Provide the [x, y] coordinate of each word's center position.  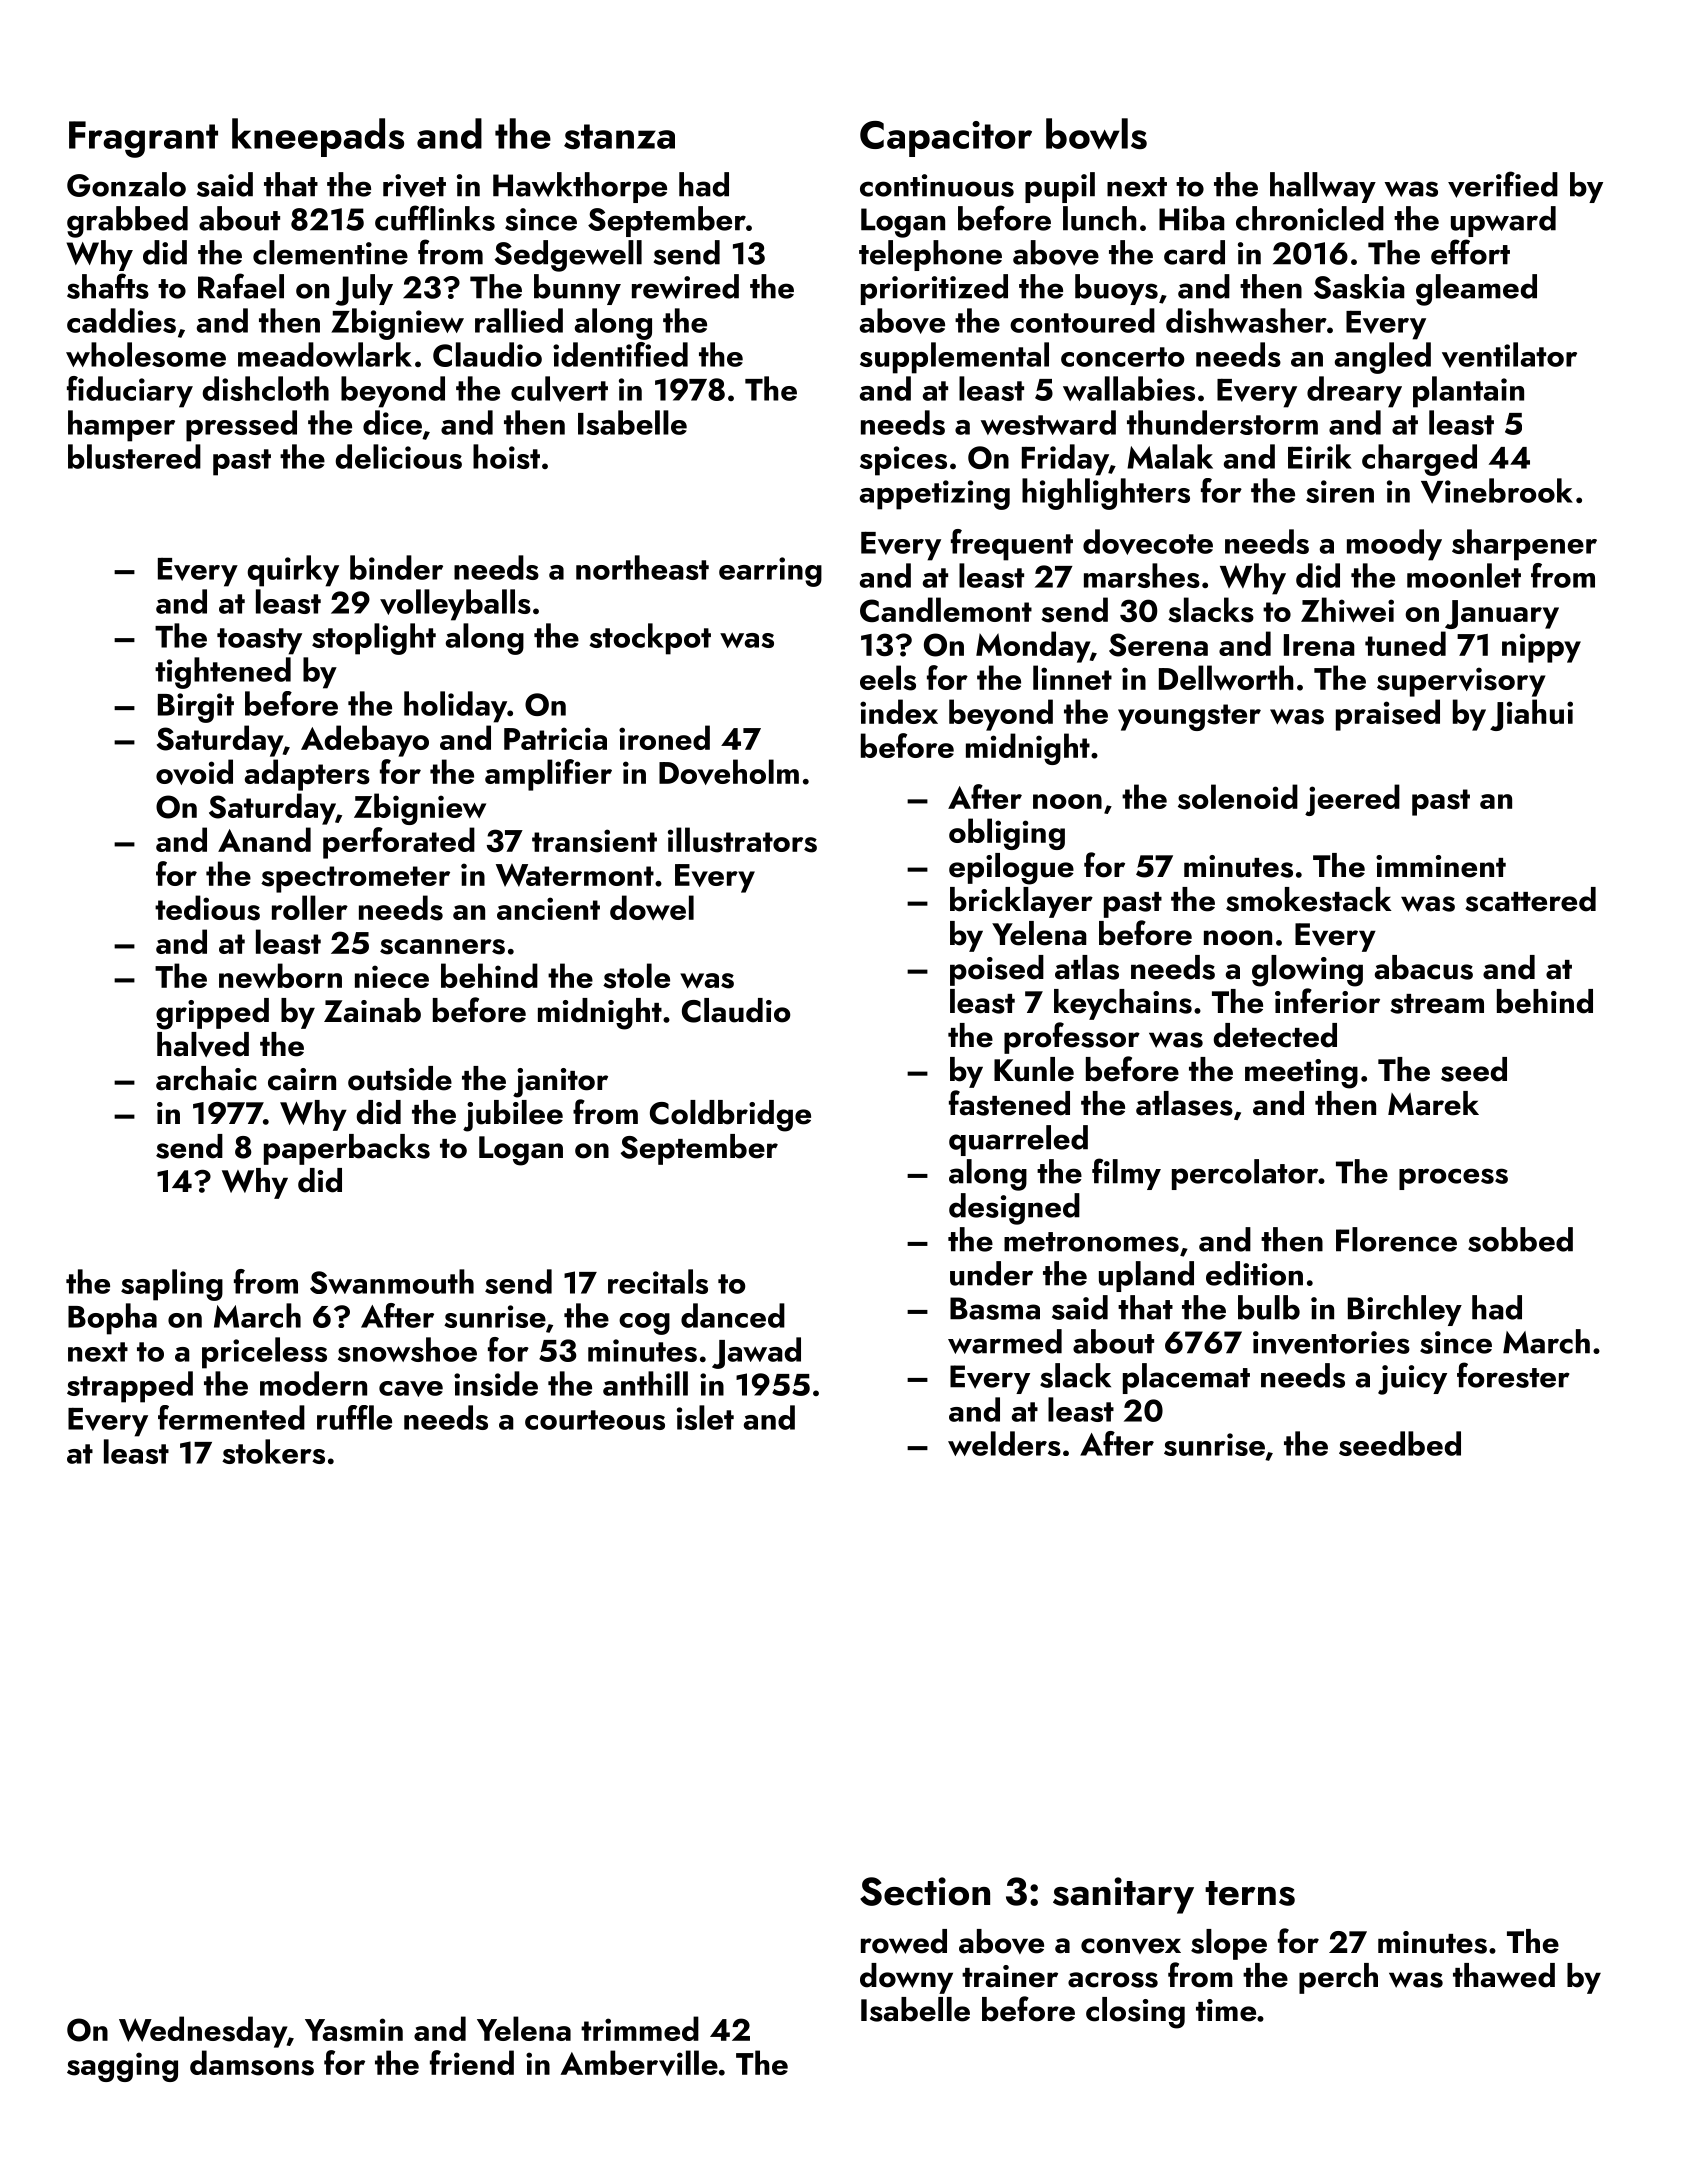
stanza [619, 136]
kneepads [318, 137]
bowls [1096, 133]
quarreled [1018, 1140]
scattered [1530, 899]
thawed [1504, 1975]
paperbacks [347, 1149]
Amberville [639, 2063]
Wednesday [203, 2032]
